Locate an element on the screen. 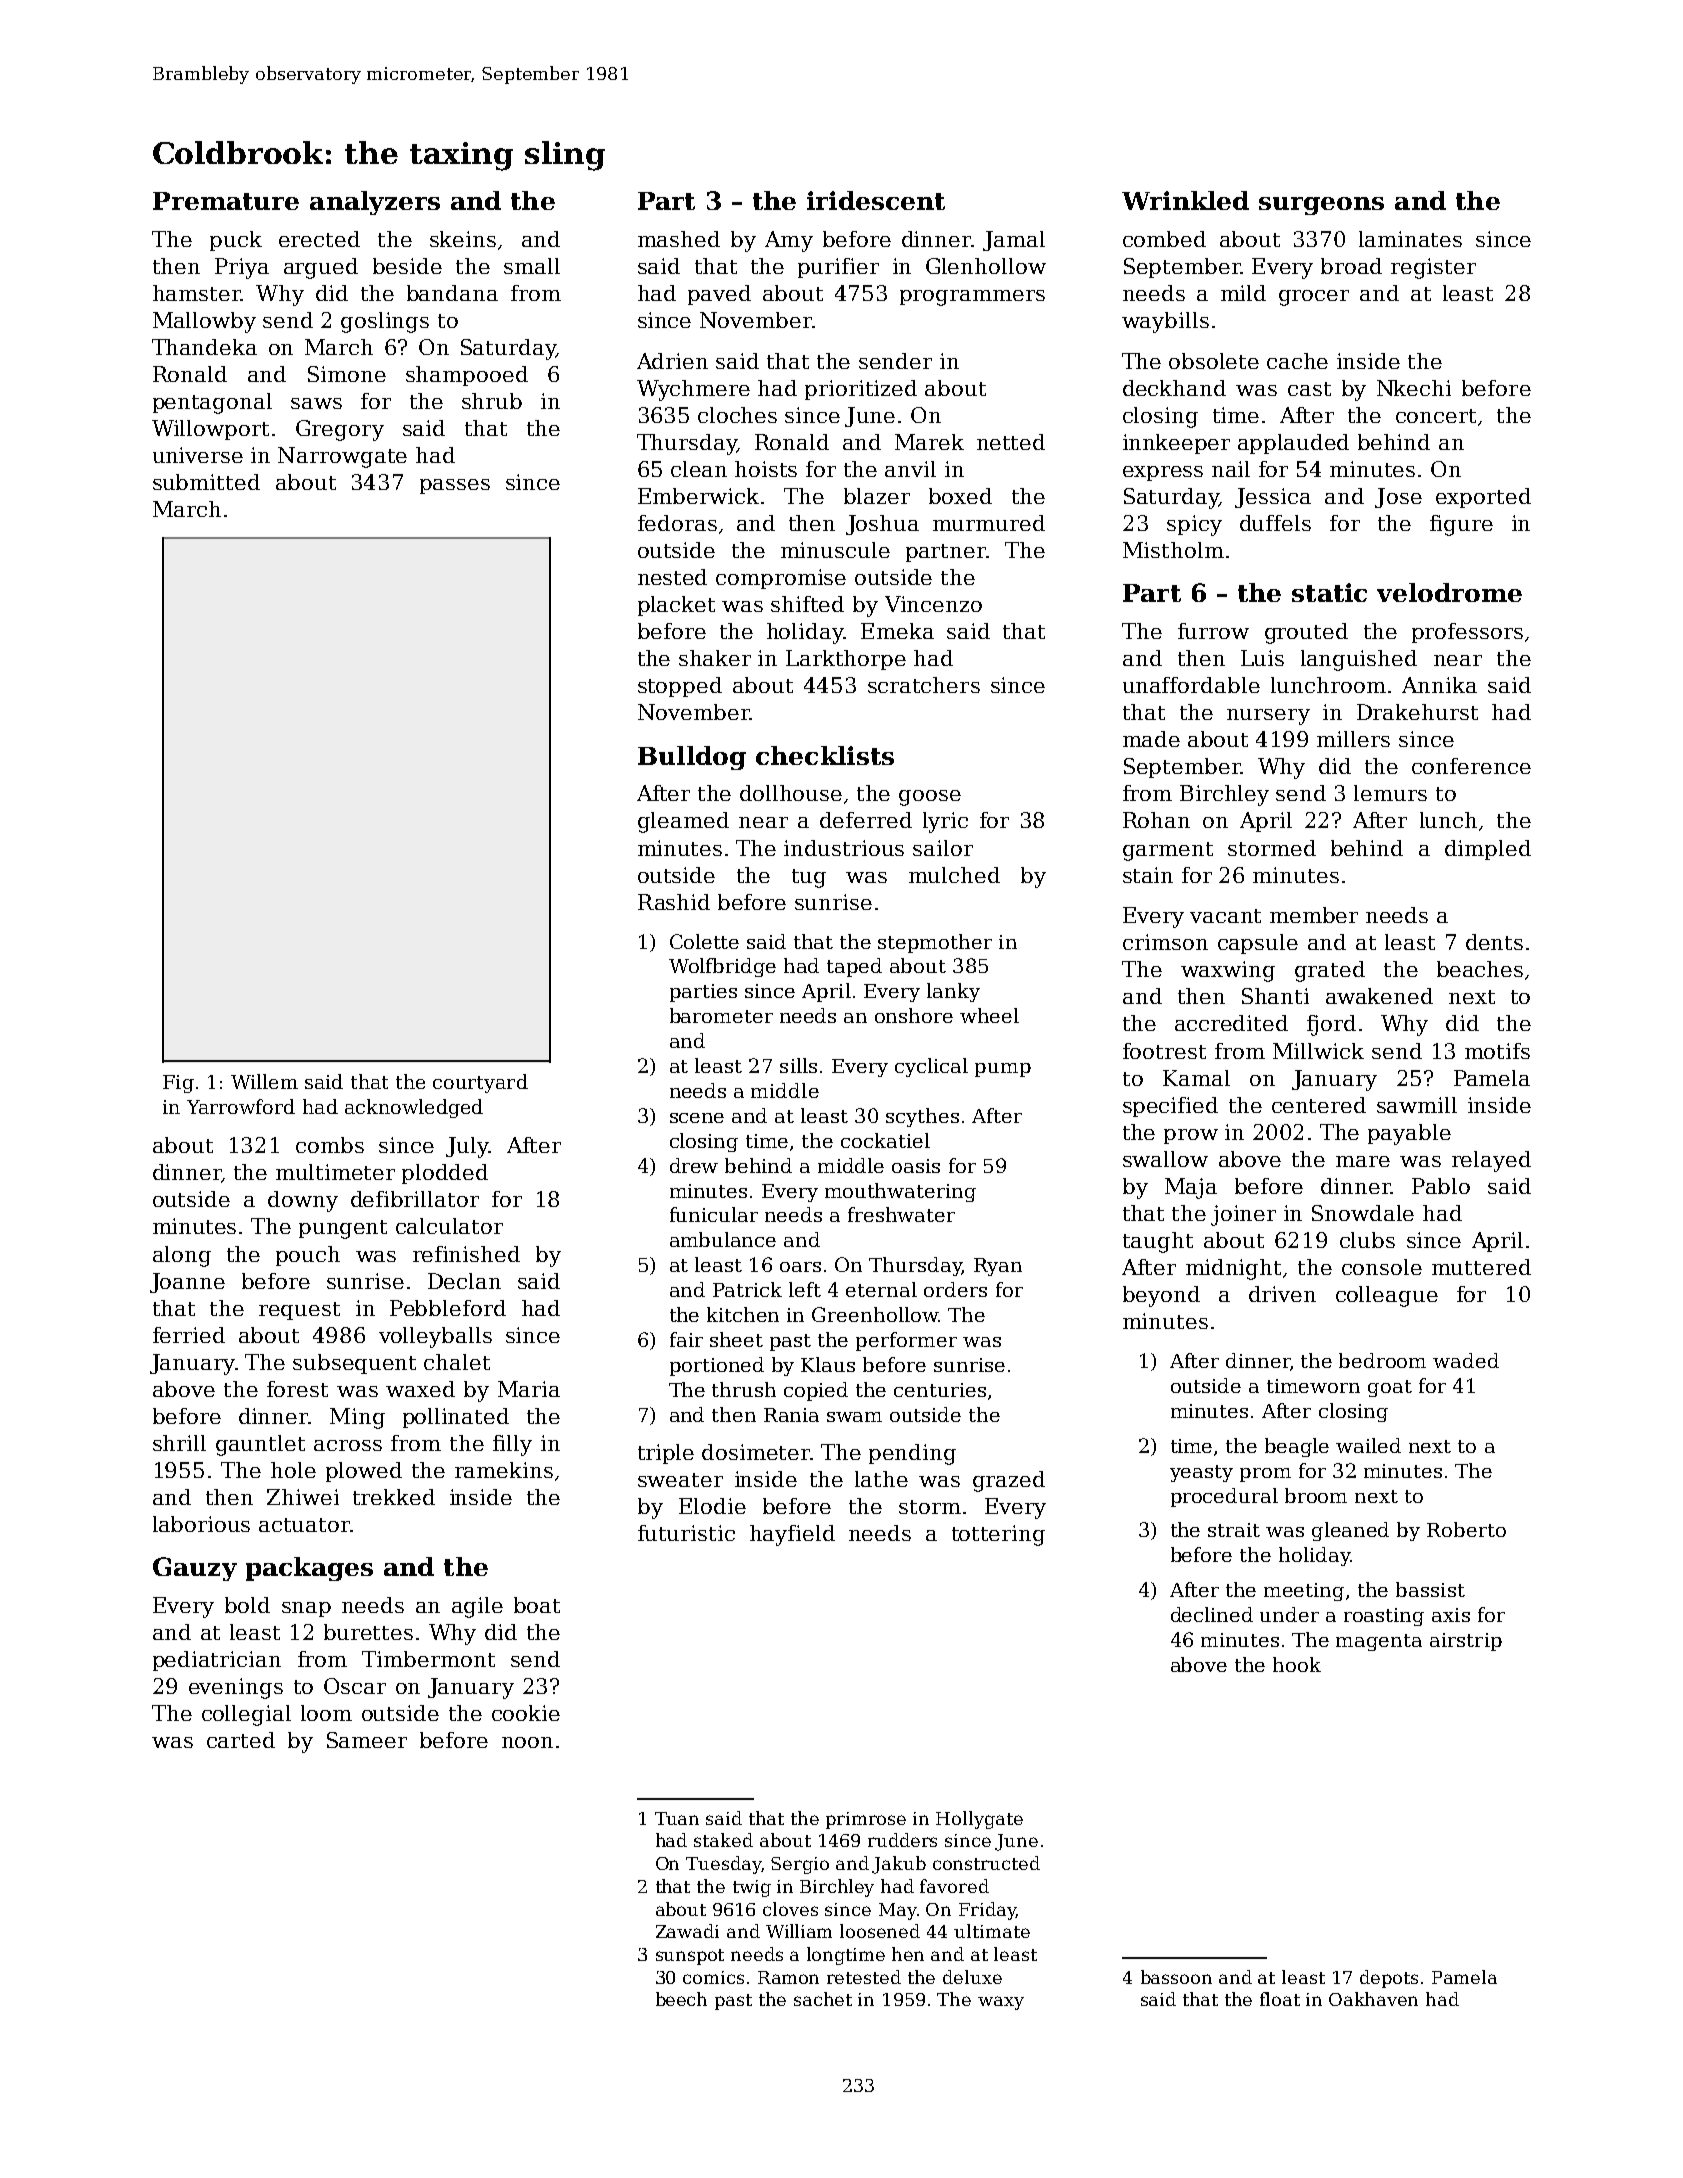 The height and width of the screenshot is (2178, 1683). laminates is located at coordinates (1410, 239).
